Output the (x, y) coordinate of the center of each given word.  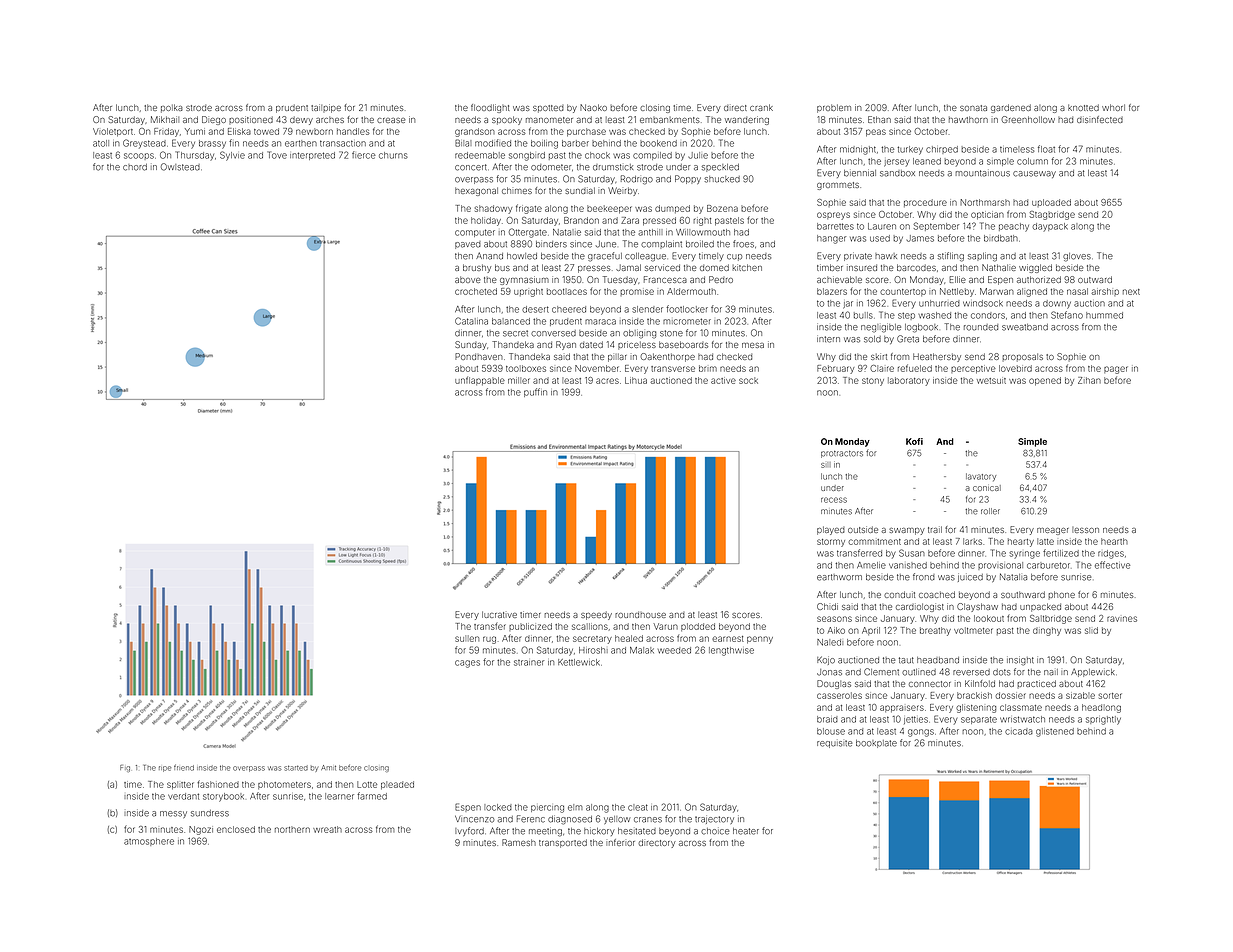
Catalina (471, 321)
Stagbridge (1052, 215)
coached (937, 594)
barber (575, 143)
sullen (467, 638)
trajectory (714, 820)
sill (826, 465)
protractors (842, 454)
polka (172, 108)
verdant (183, 796)
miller (519, 380)
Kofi (914, 441)
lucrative (499, 614)
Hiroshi (593, 650)
